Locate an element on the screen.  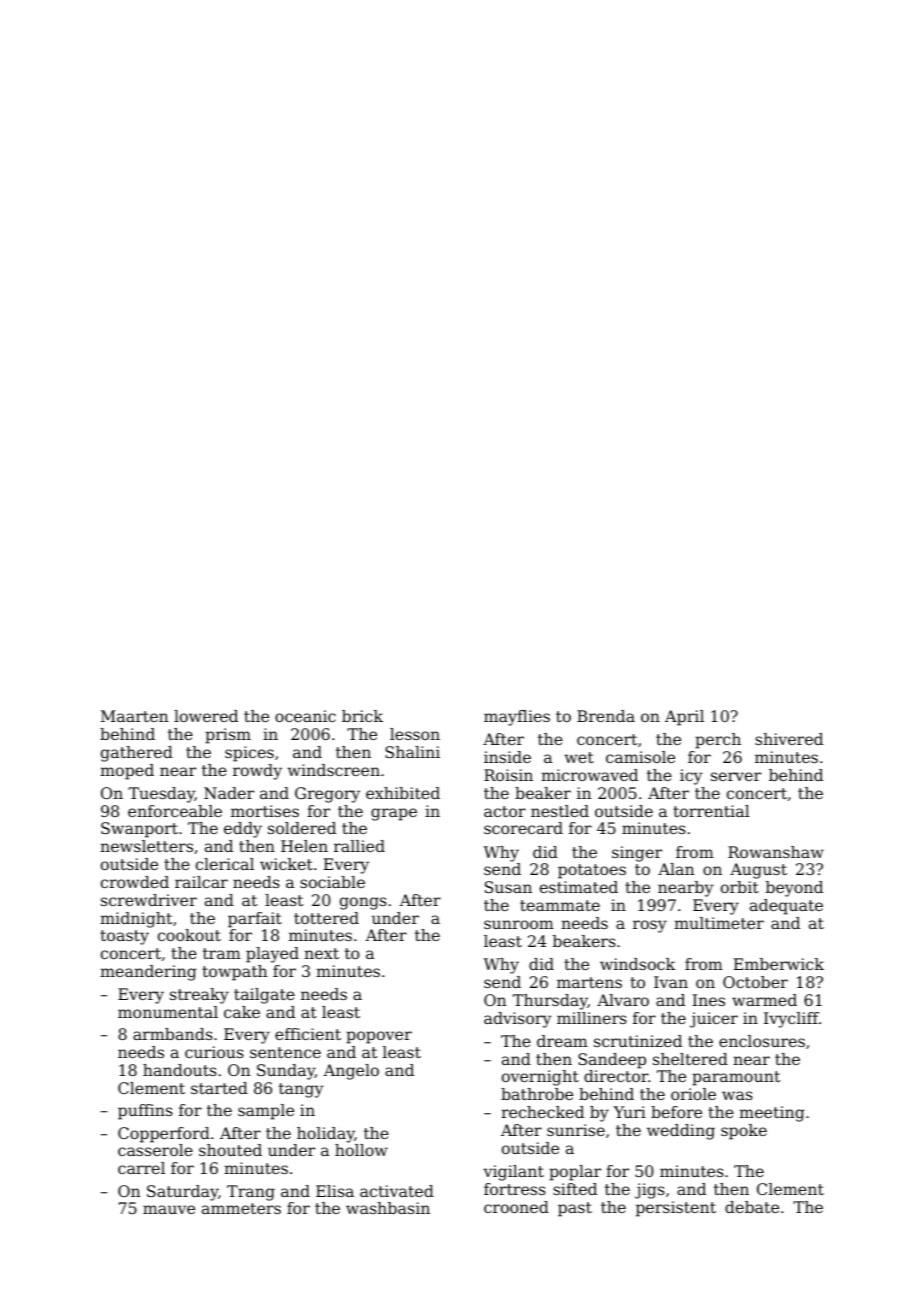
mayflies is located at coordinates (517, 718).
